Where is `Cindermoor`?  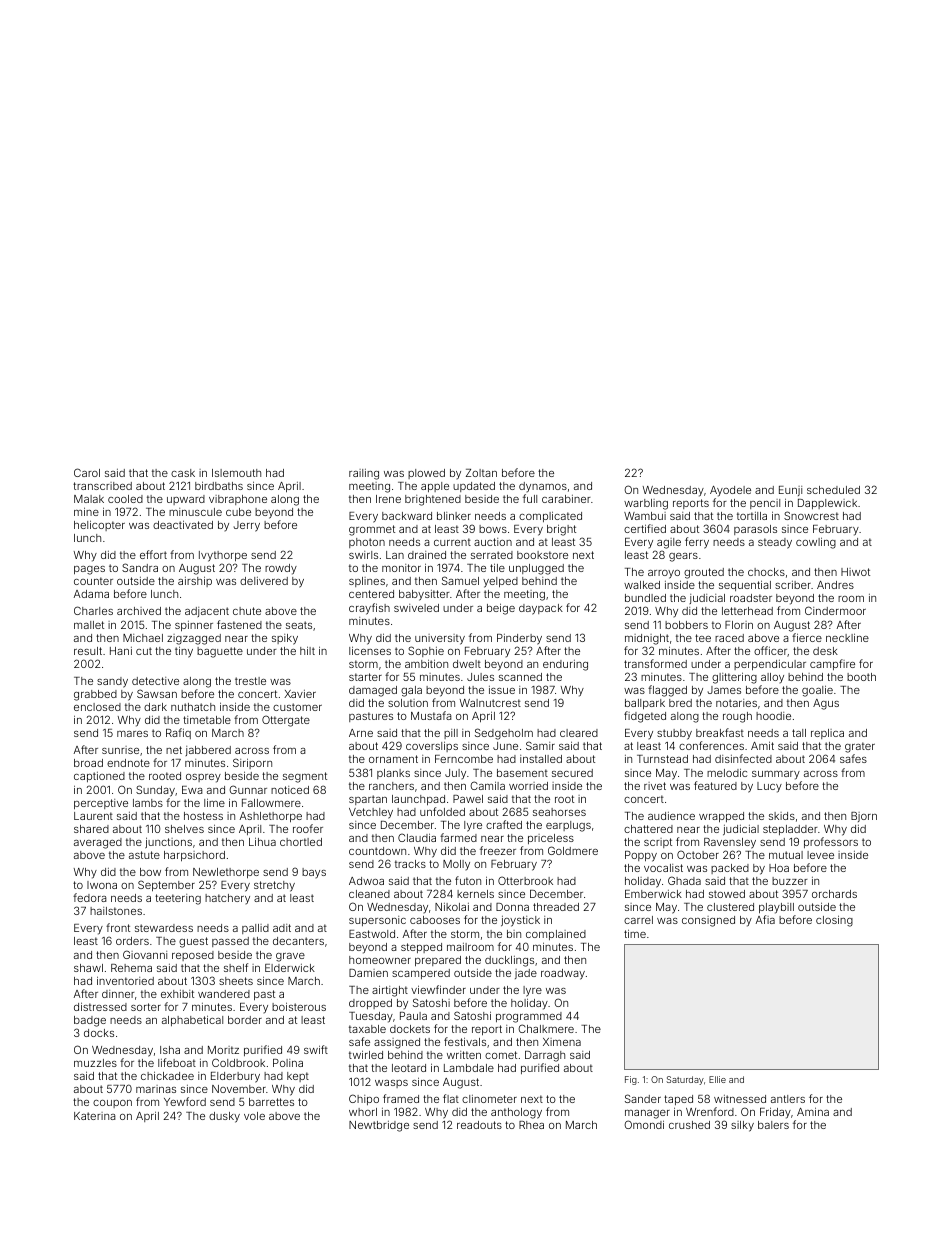 Cindermoor is located at coordinates (835, 610).
